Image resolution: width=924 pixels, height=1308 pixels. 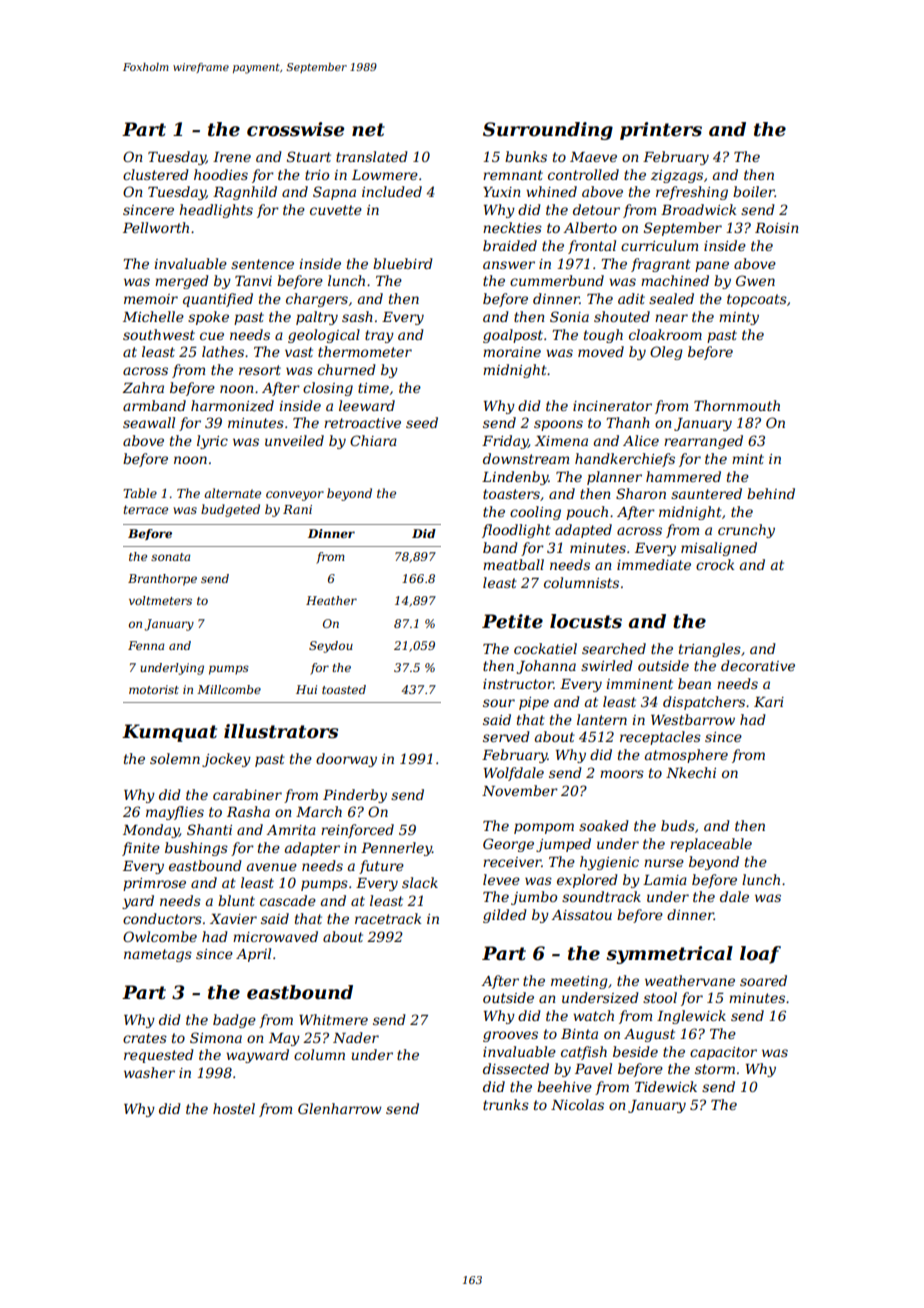 What do you see at coordinates (146, 645) in the screenshot?
I see `Fenna` at bounding box center [146, 645].
